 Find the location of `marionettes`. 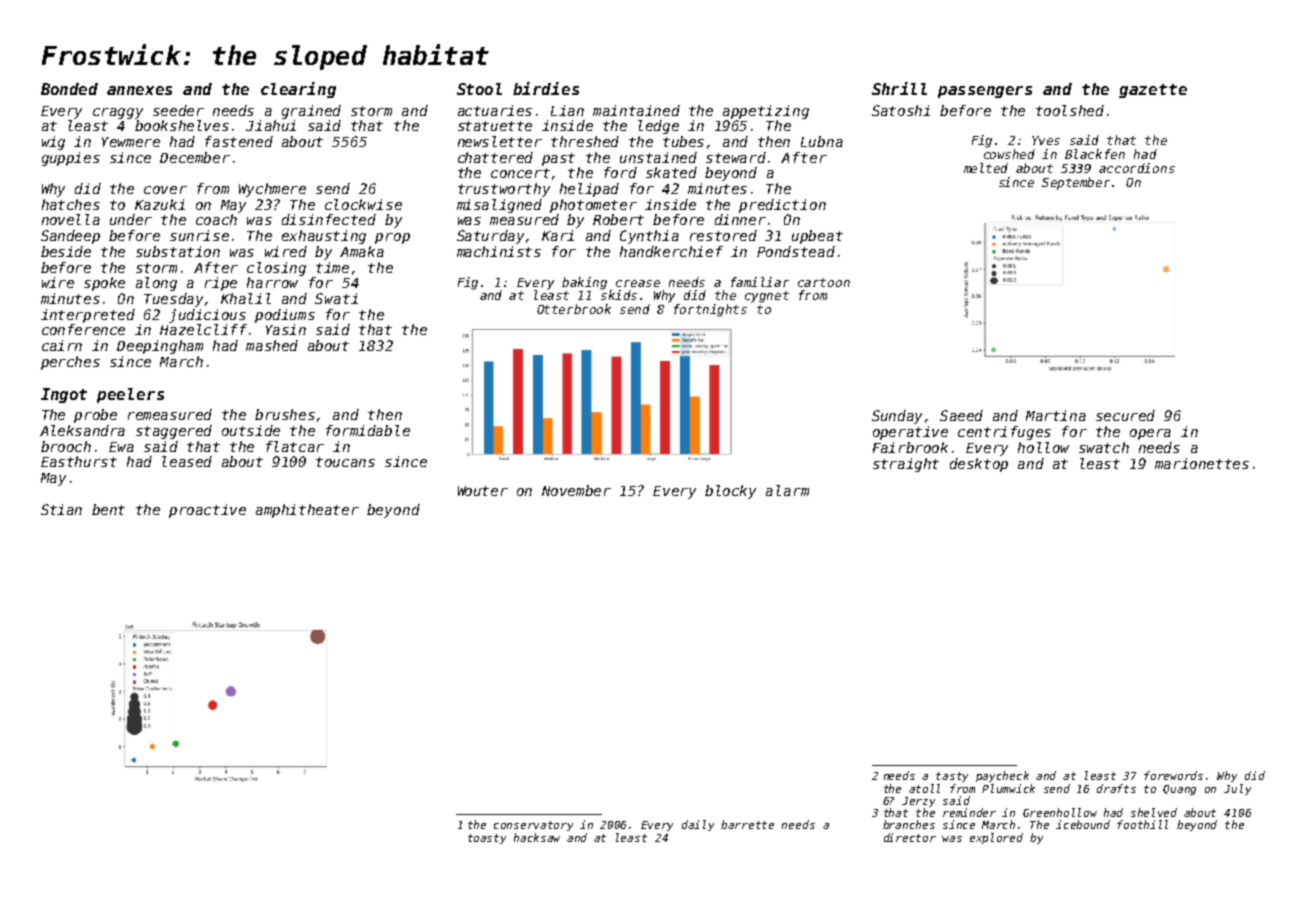

marionettes is located at coordinates (1202, 463).
